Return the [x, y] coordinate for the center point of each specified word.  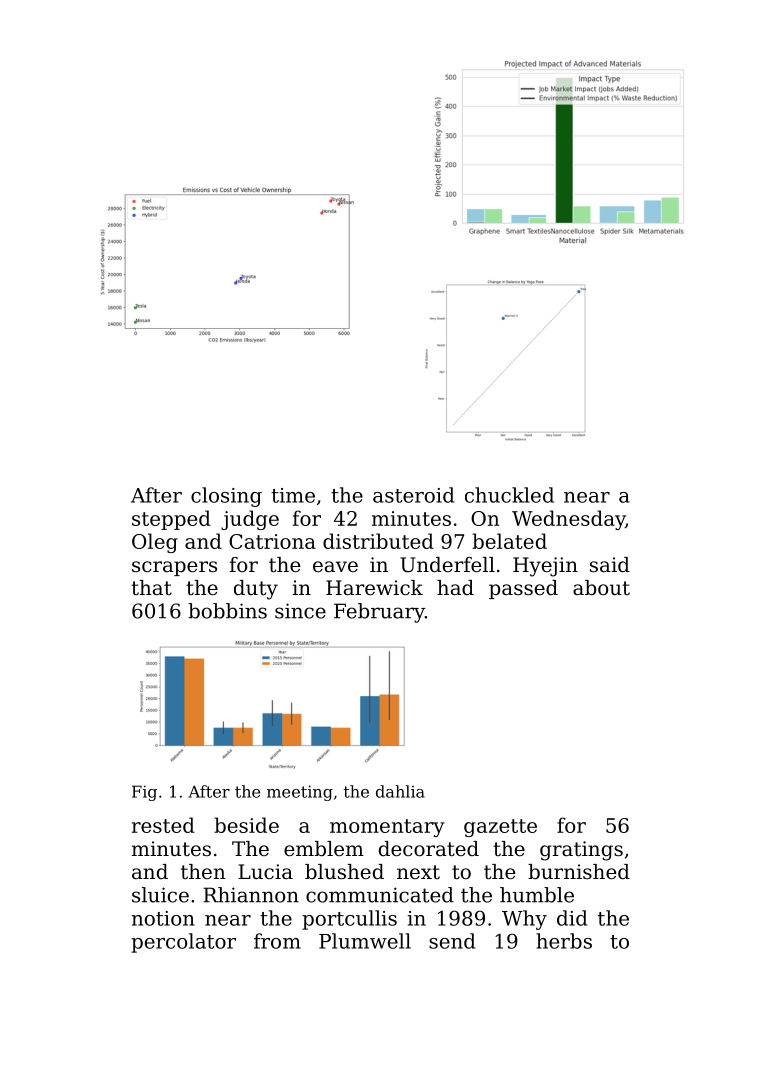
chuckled [509, 495]
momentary [387, 828]
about [601, 588]
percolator [183, 943]
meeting [300, 793]
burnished [579, 872]
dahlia [400, 791]
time [293, 495]
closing [226, 497]
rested [163, 825]
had [455, 588]
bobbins [227, 611]
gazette [500, 828]
